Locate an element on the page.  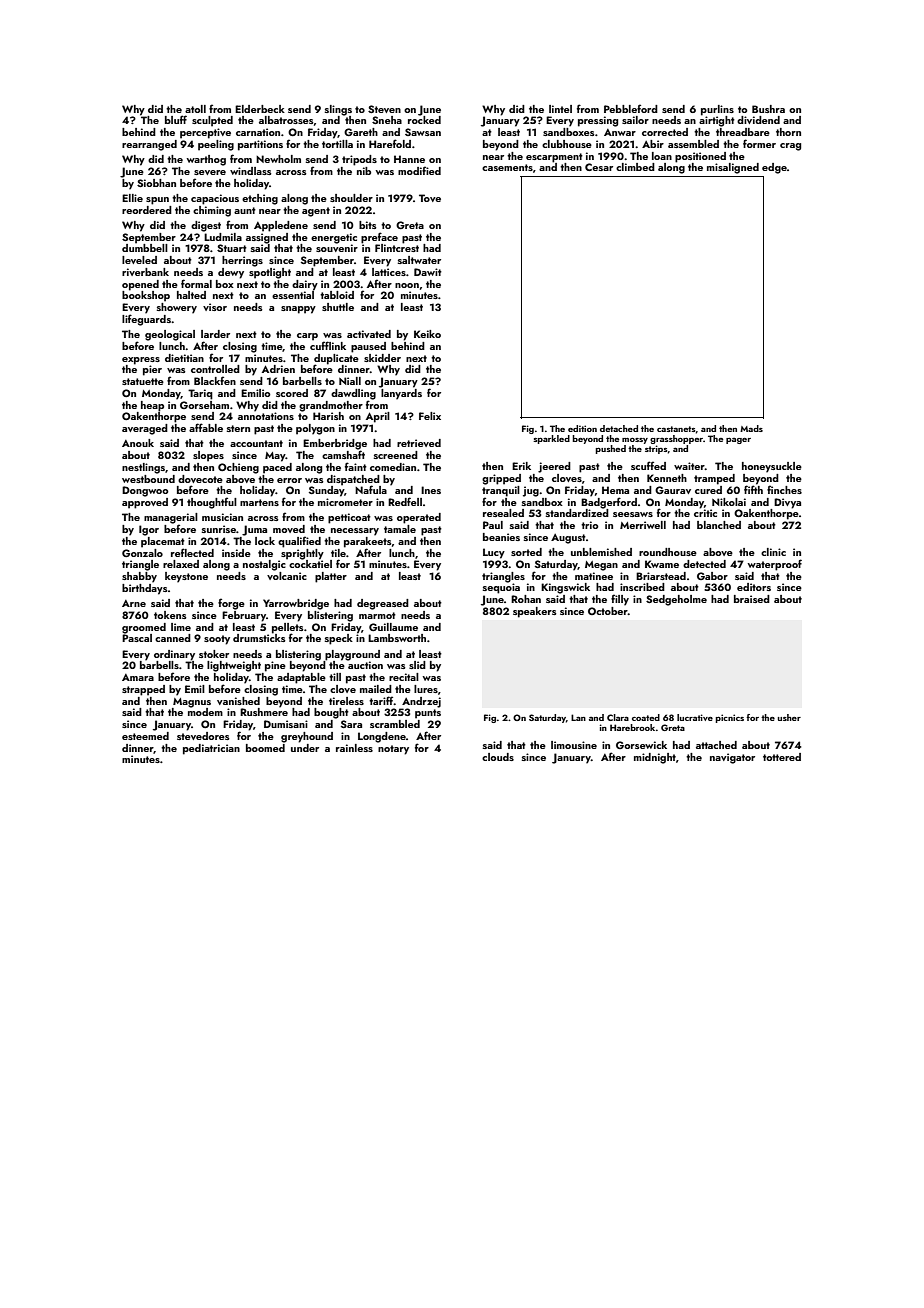
etching is located at coordinates (260, 199).
